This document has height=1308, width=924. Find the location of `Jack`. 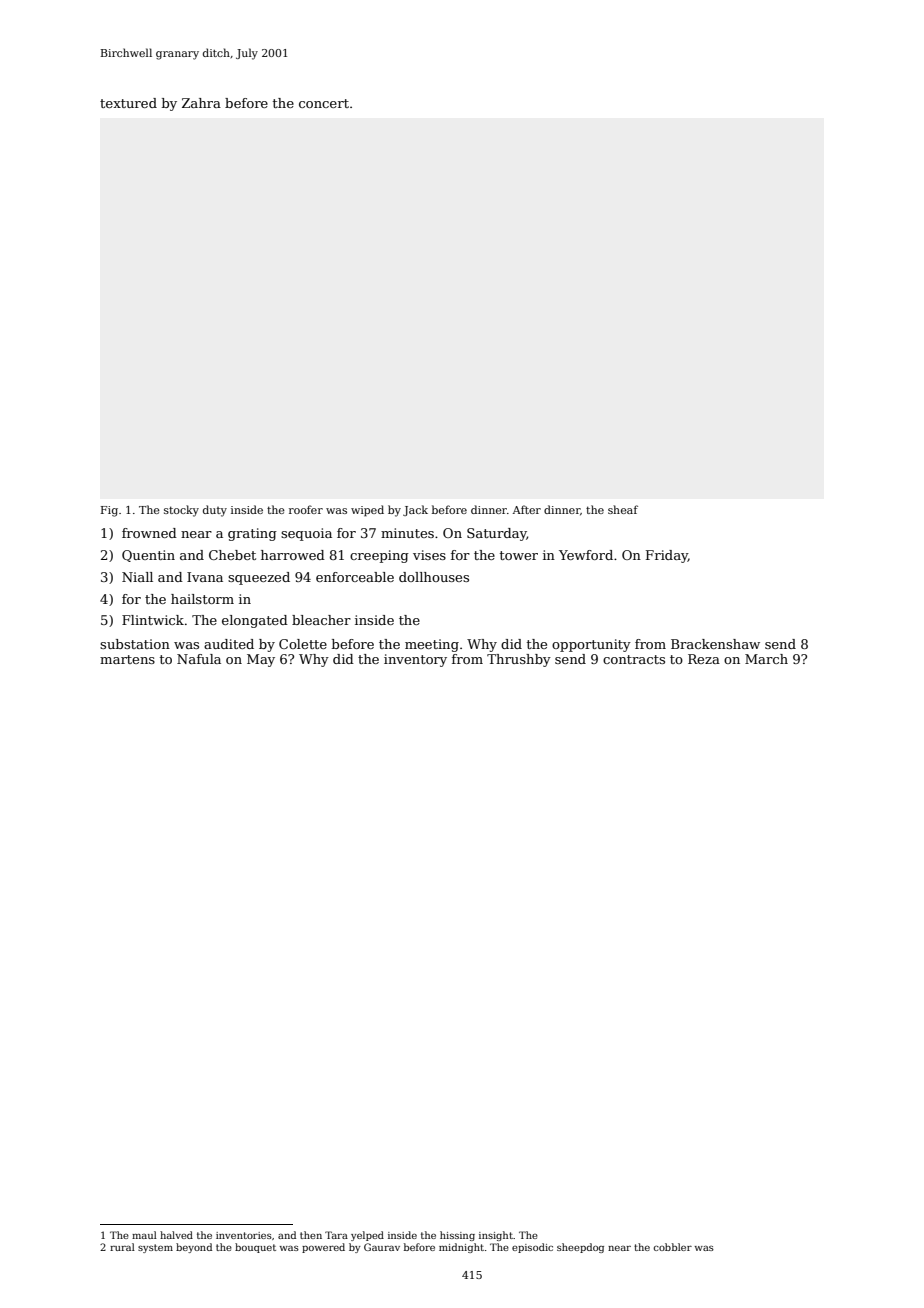

Jack is located at coordinates (415, 510).
